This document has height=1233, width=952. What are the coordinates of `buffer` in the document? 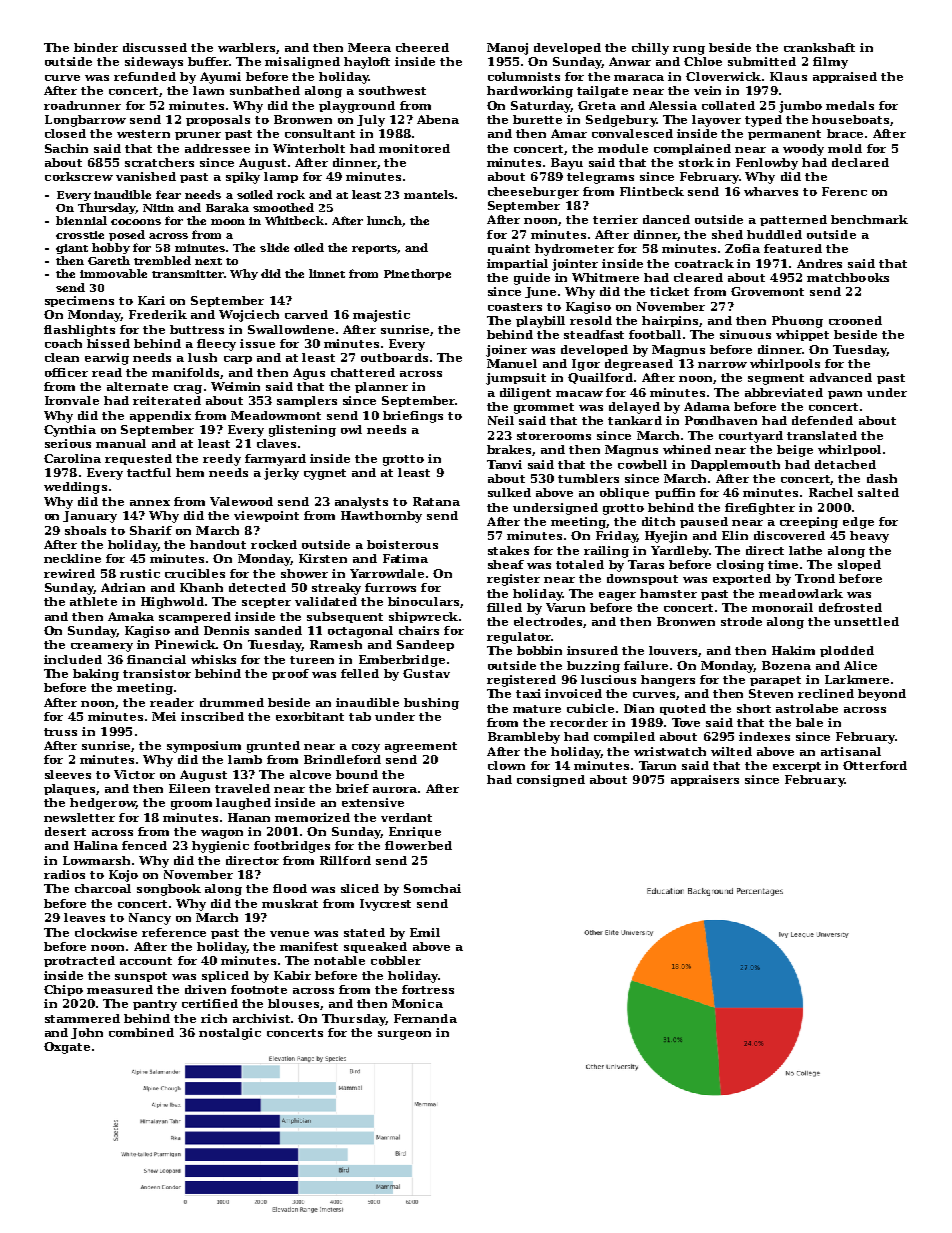 It's located at (209, 61).
